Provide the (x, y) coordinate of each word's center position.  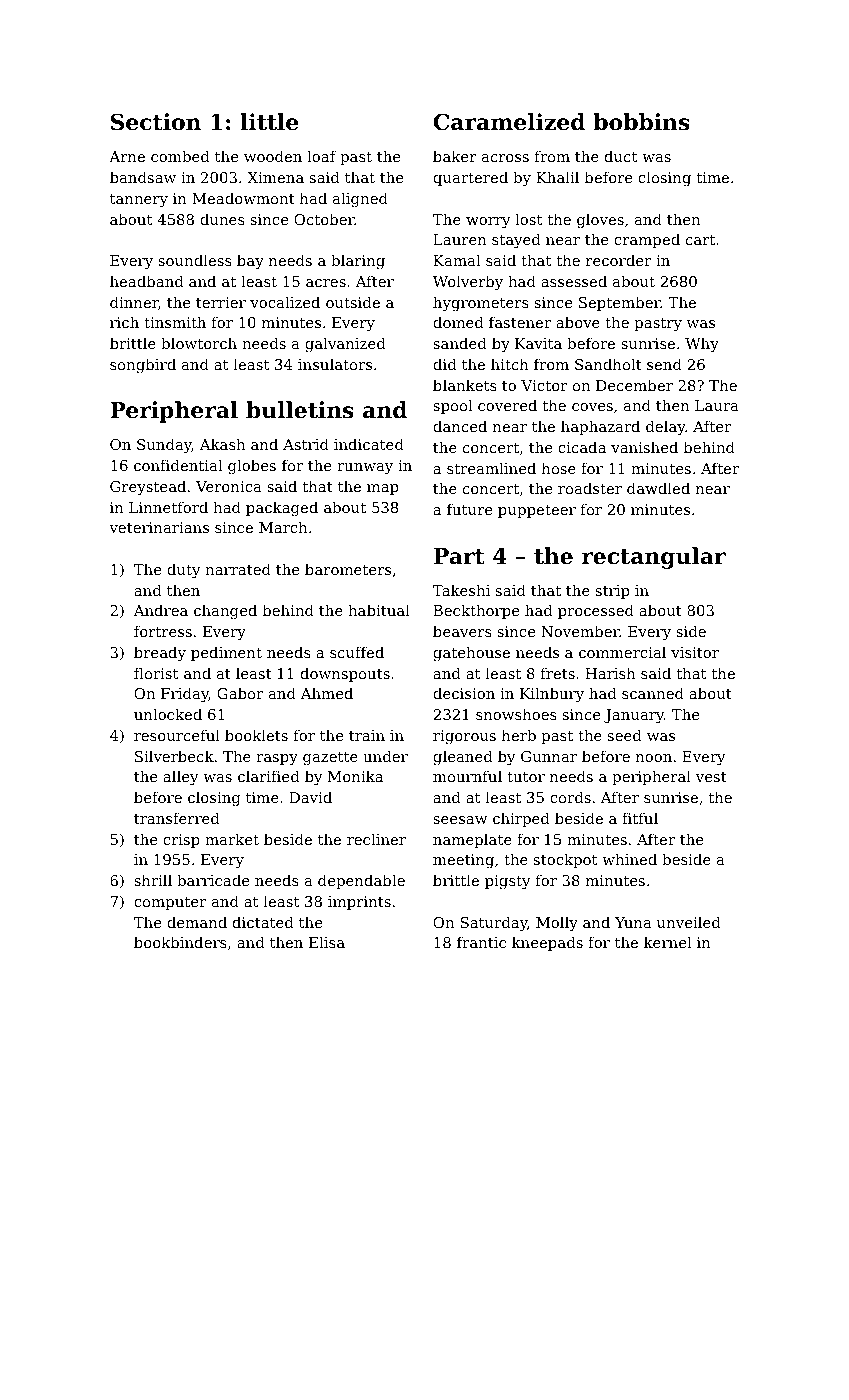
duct (621, 156)
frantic (481, 942)
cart (700, 240)
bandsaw (143, 177)
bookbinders (180, 942)
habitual (379, 610)
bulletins (300, 410)
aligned (360, 200)
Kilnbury (552, 695)
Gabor (240, 693)
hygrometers (481, 304)
